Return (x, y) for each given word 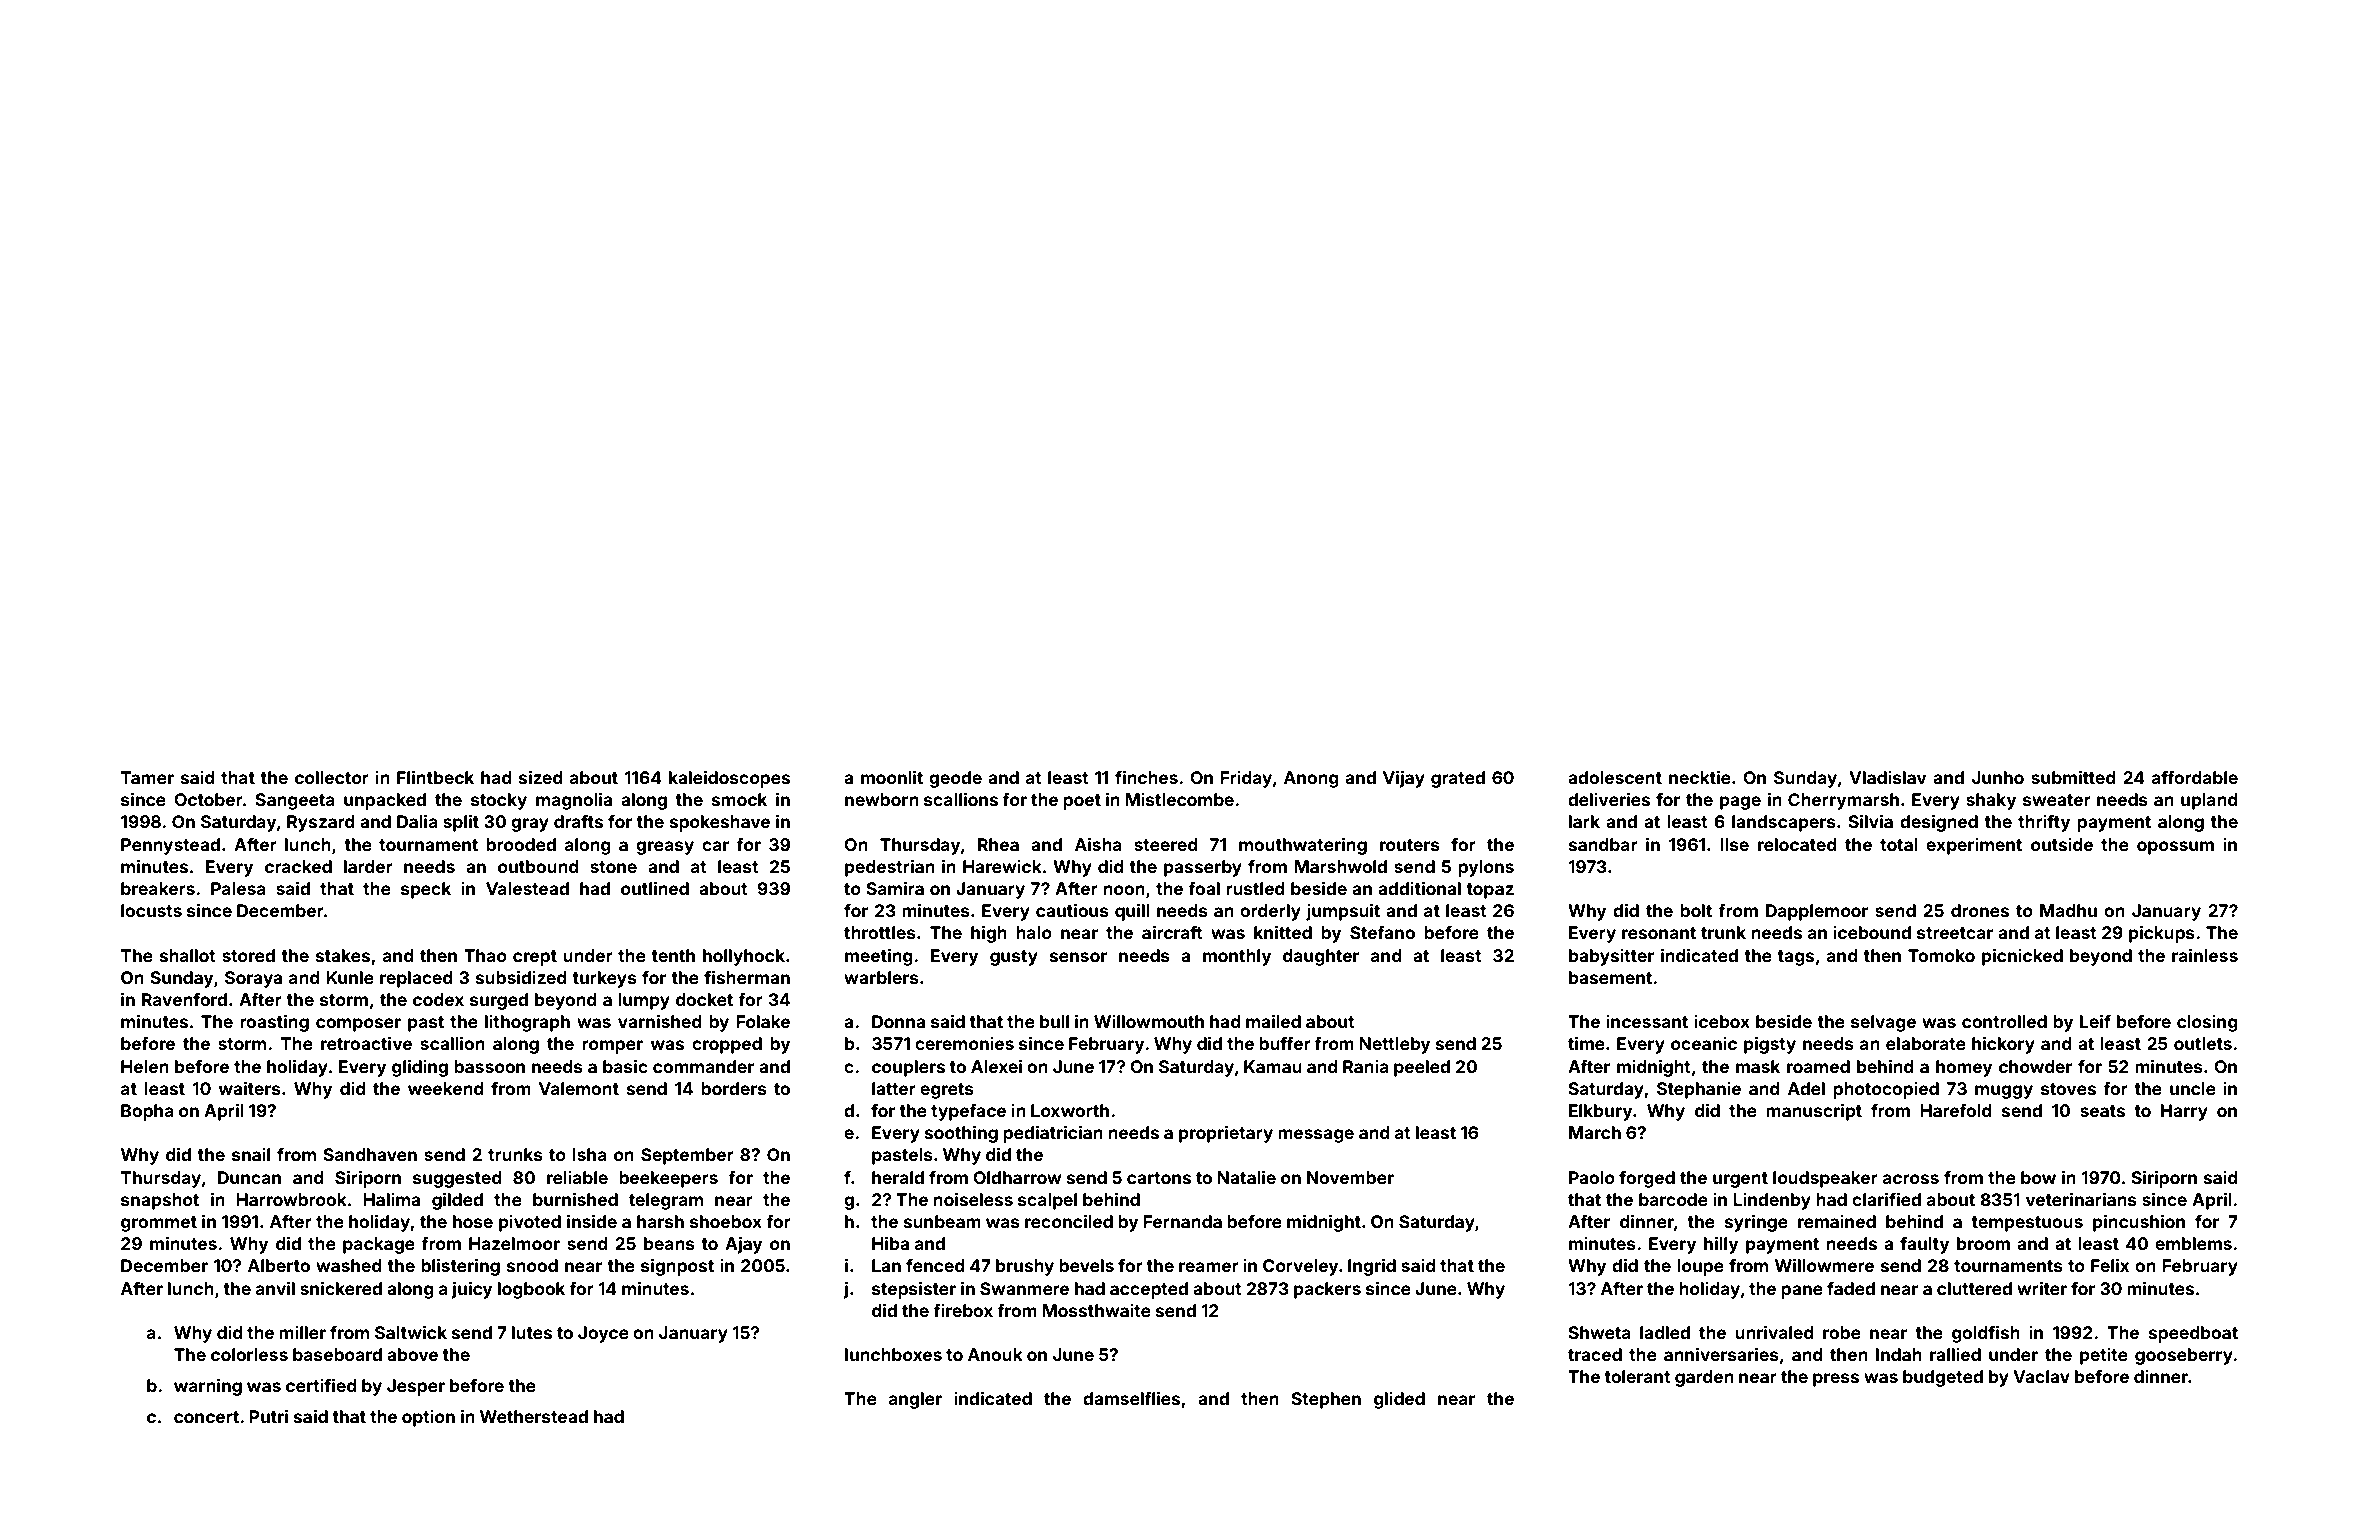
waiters (250, 1088)
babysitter (1611, 957)
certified (321, 1385)
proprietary (1226, 1134)
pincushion (2139, 1223)
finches (1146, 777)
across (1911, 1179)
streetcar (1955, 933)
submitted (2073, 777)
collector (332, 777)
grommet (159, 1224)
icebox (1722, 1021)
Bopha (147, 1112)
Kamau (1273, 1066)
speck (426, 890)
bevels (1086, 1265)
